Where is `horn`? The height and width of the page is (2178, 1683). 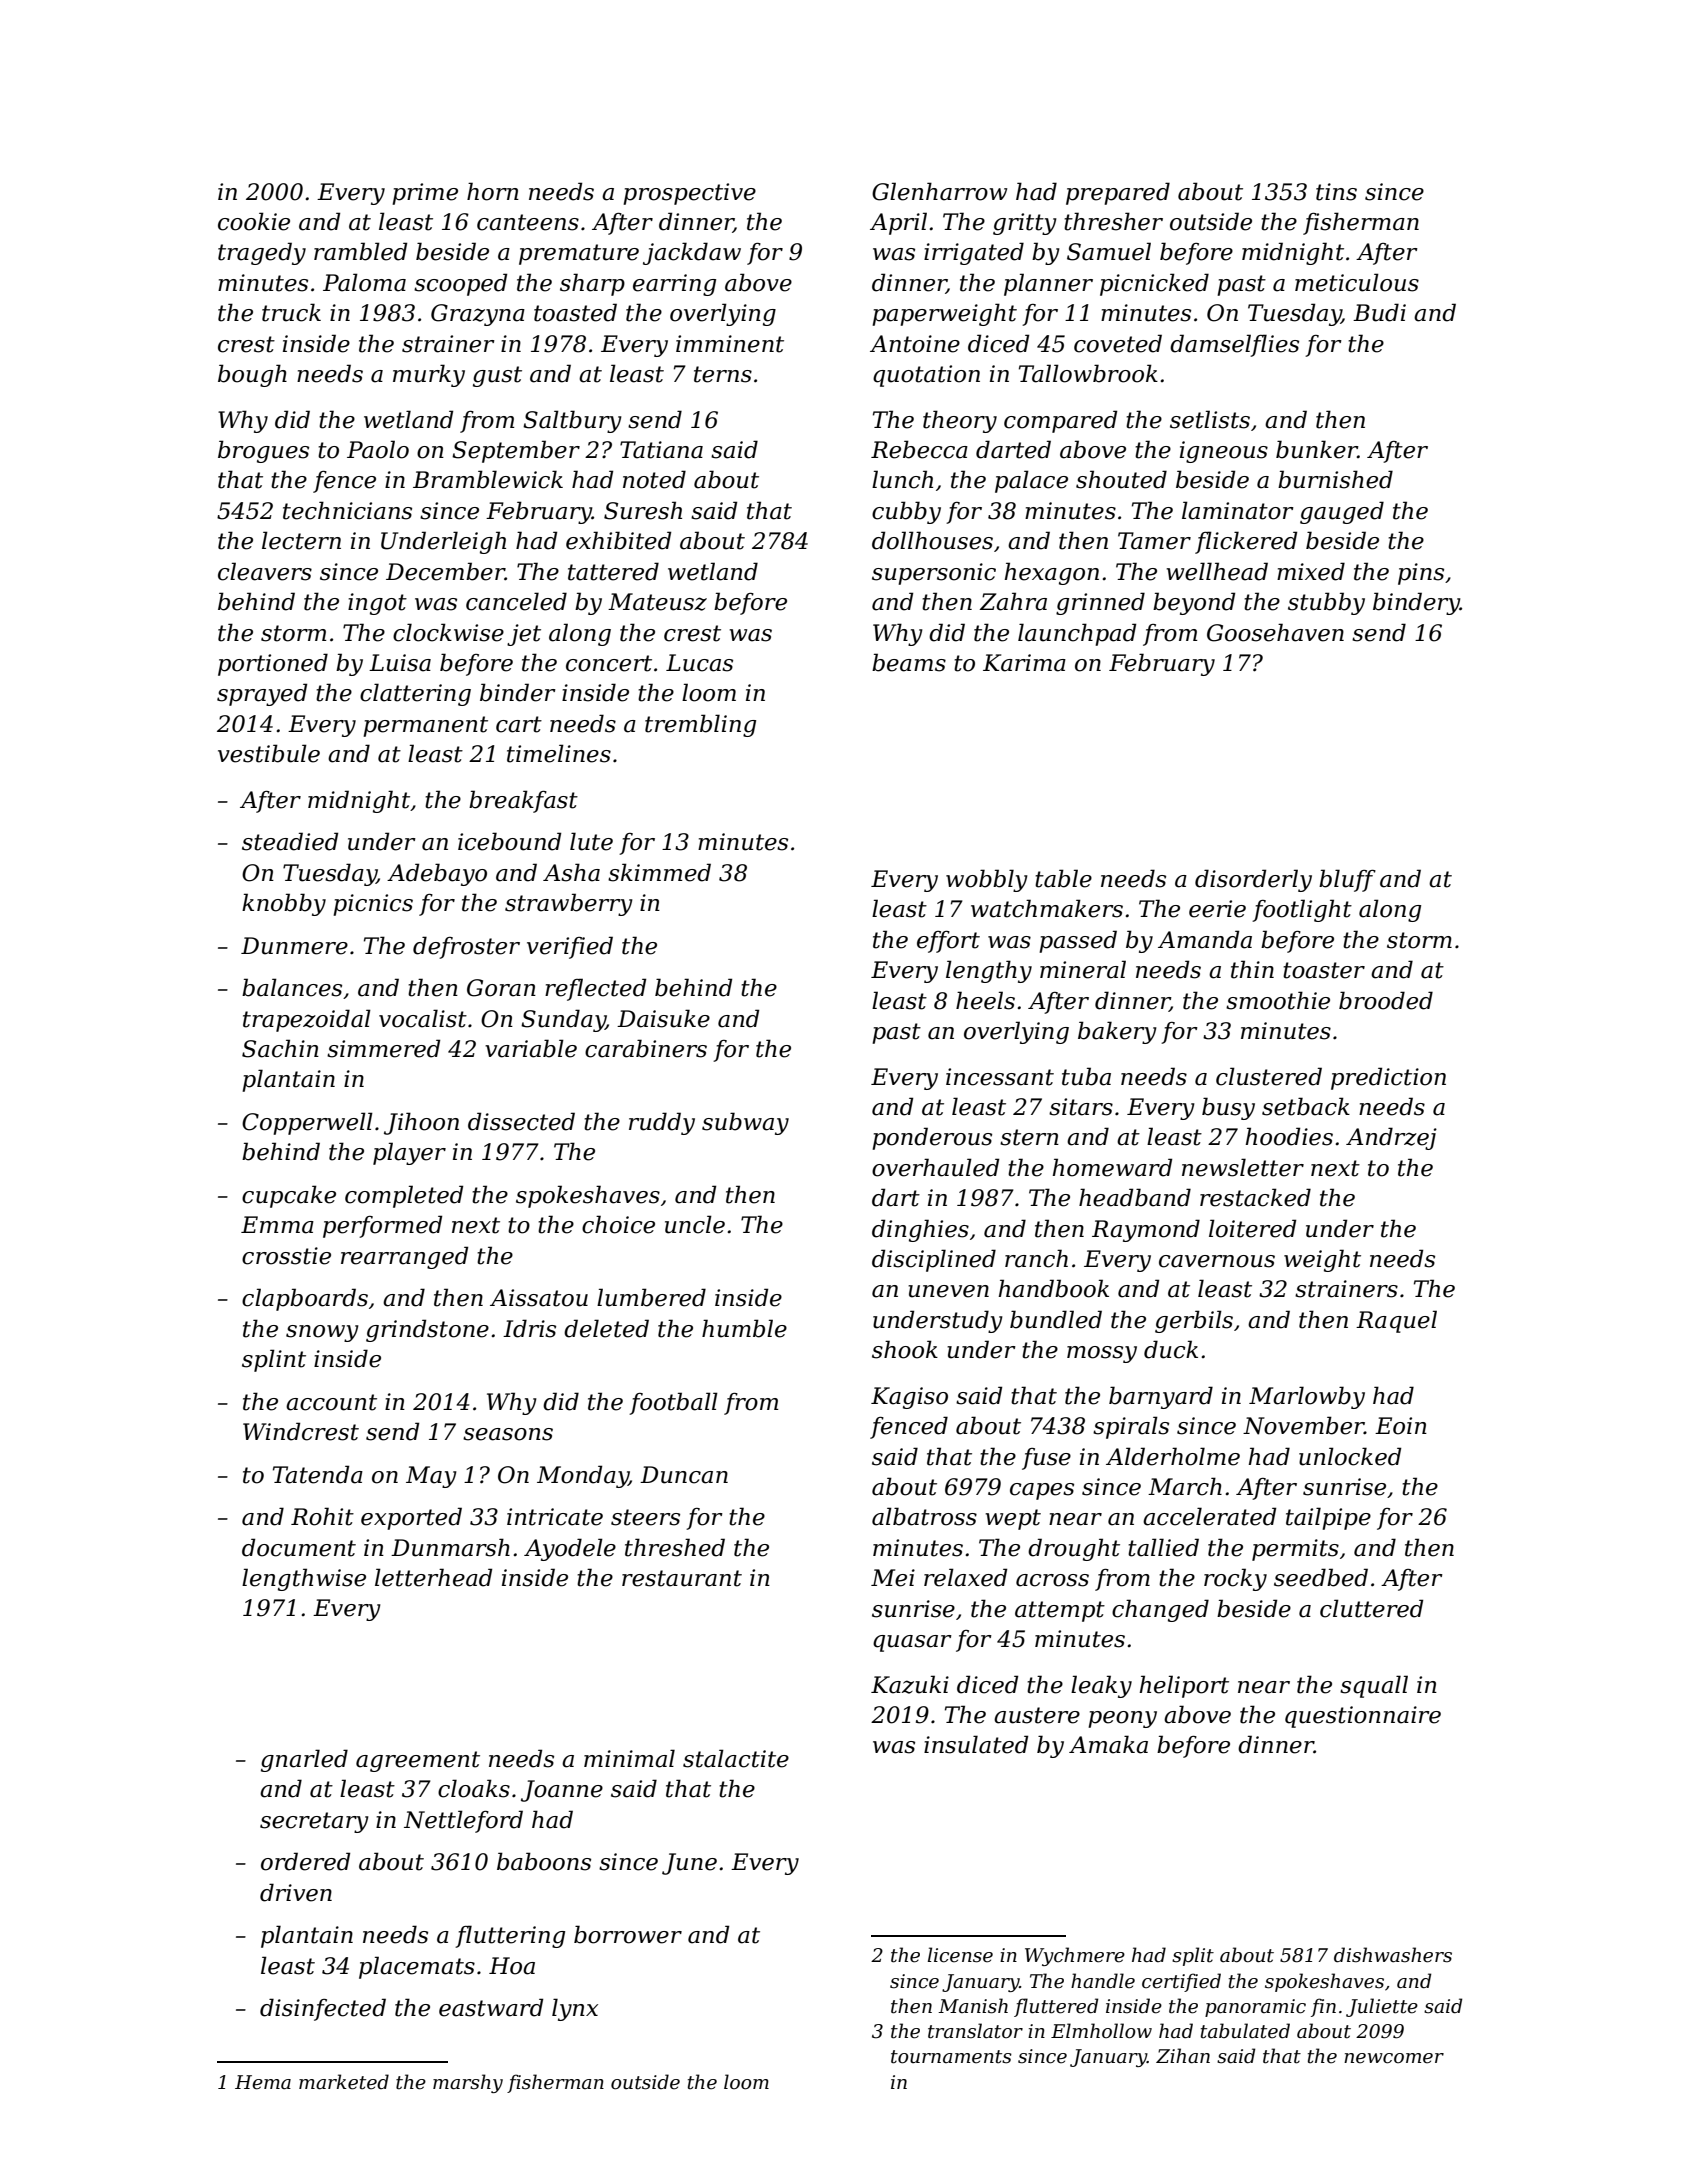
horn is located at coordinates (493, 191).
